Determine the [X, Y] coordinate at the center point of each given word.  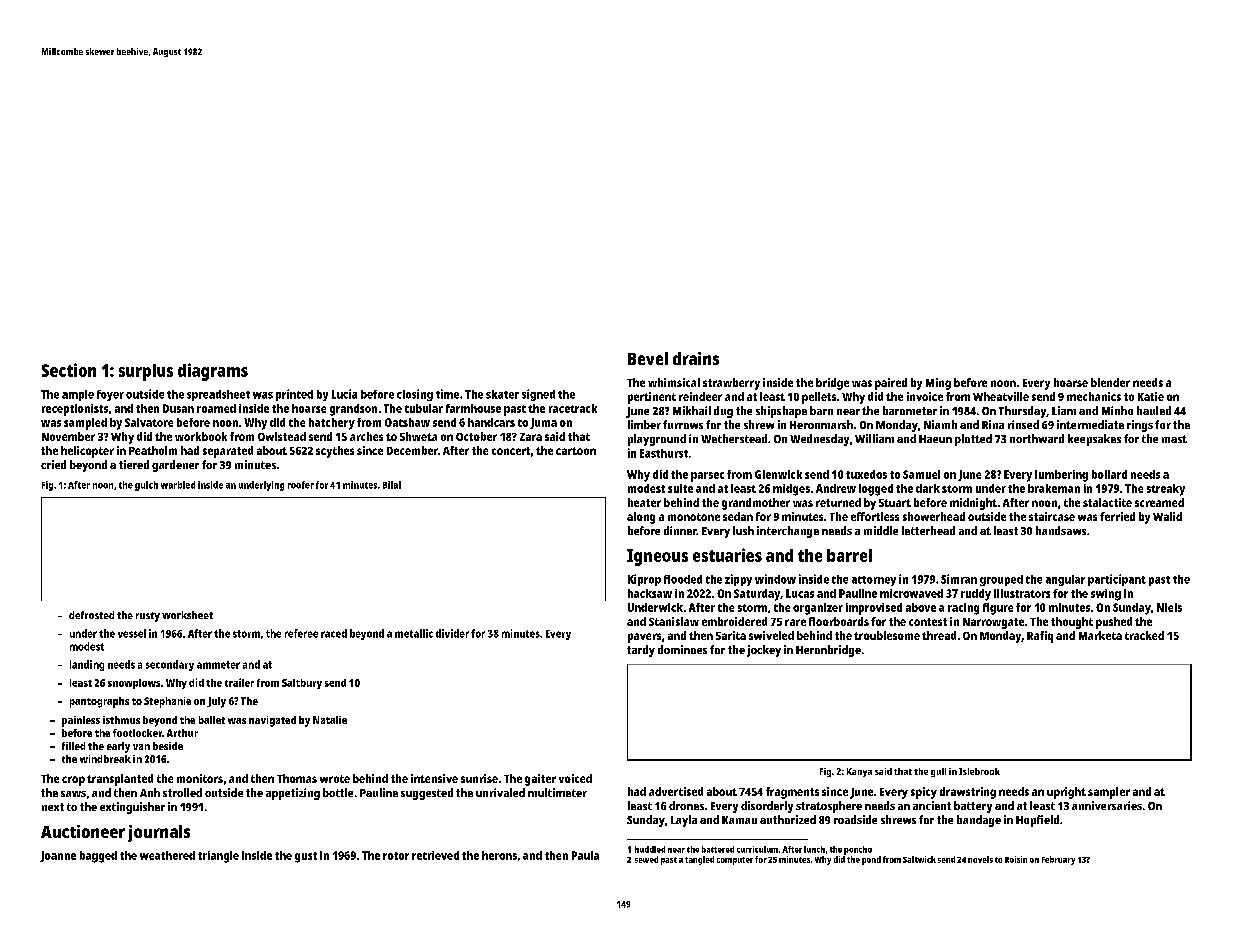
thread [939, 635]
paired [891, 384]
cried [53, 464]
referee [301, 633]
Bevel [648, 358]
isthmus [121, 720]
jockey [764, 651]
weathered [167, 855]
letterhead [928, 530]
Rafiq [1040, 637]
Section [69, 370]
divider [452, 633]
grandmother [756, 504]
